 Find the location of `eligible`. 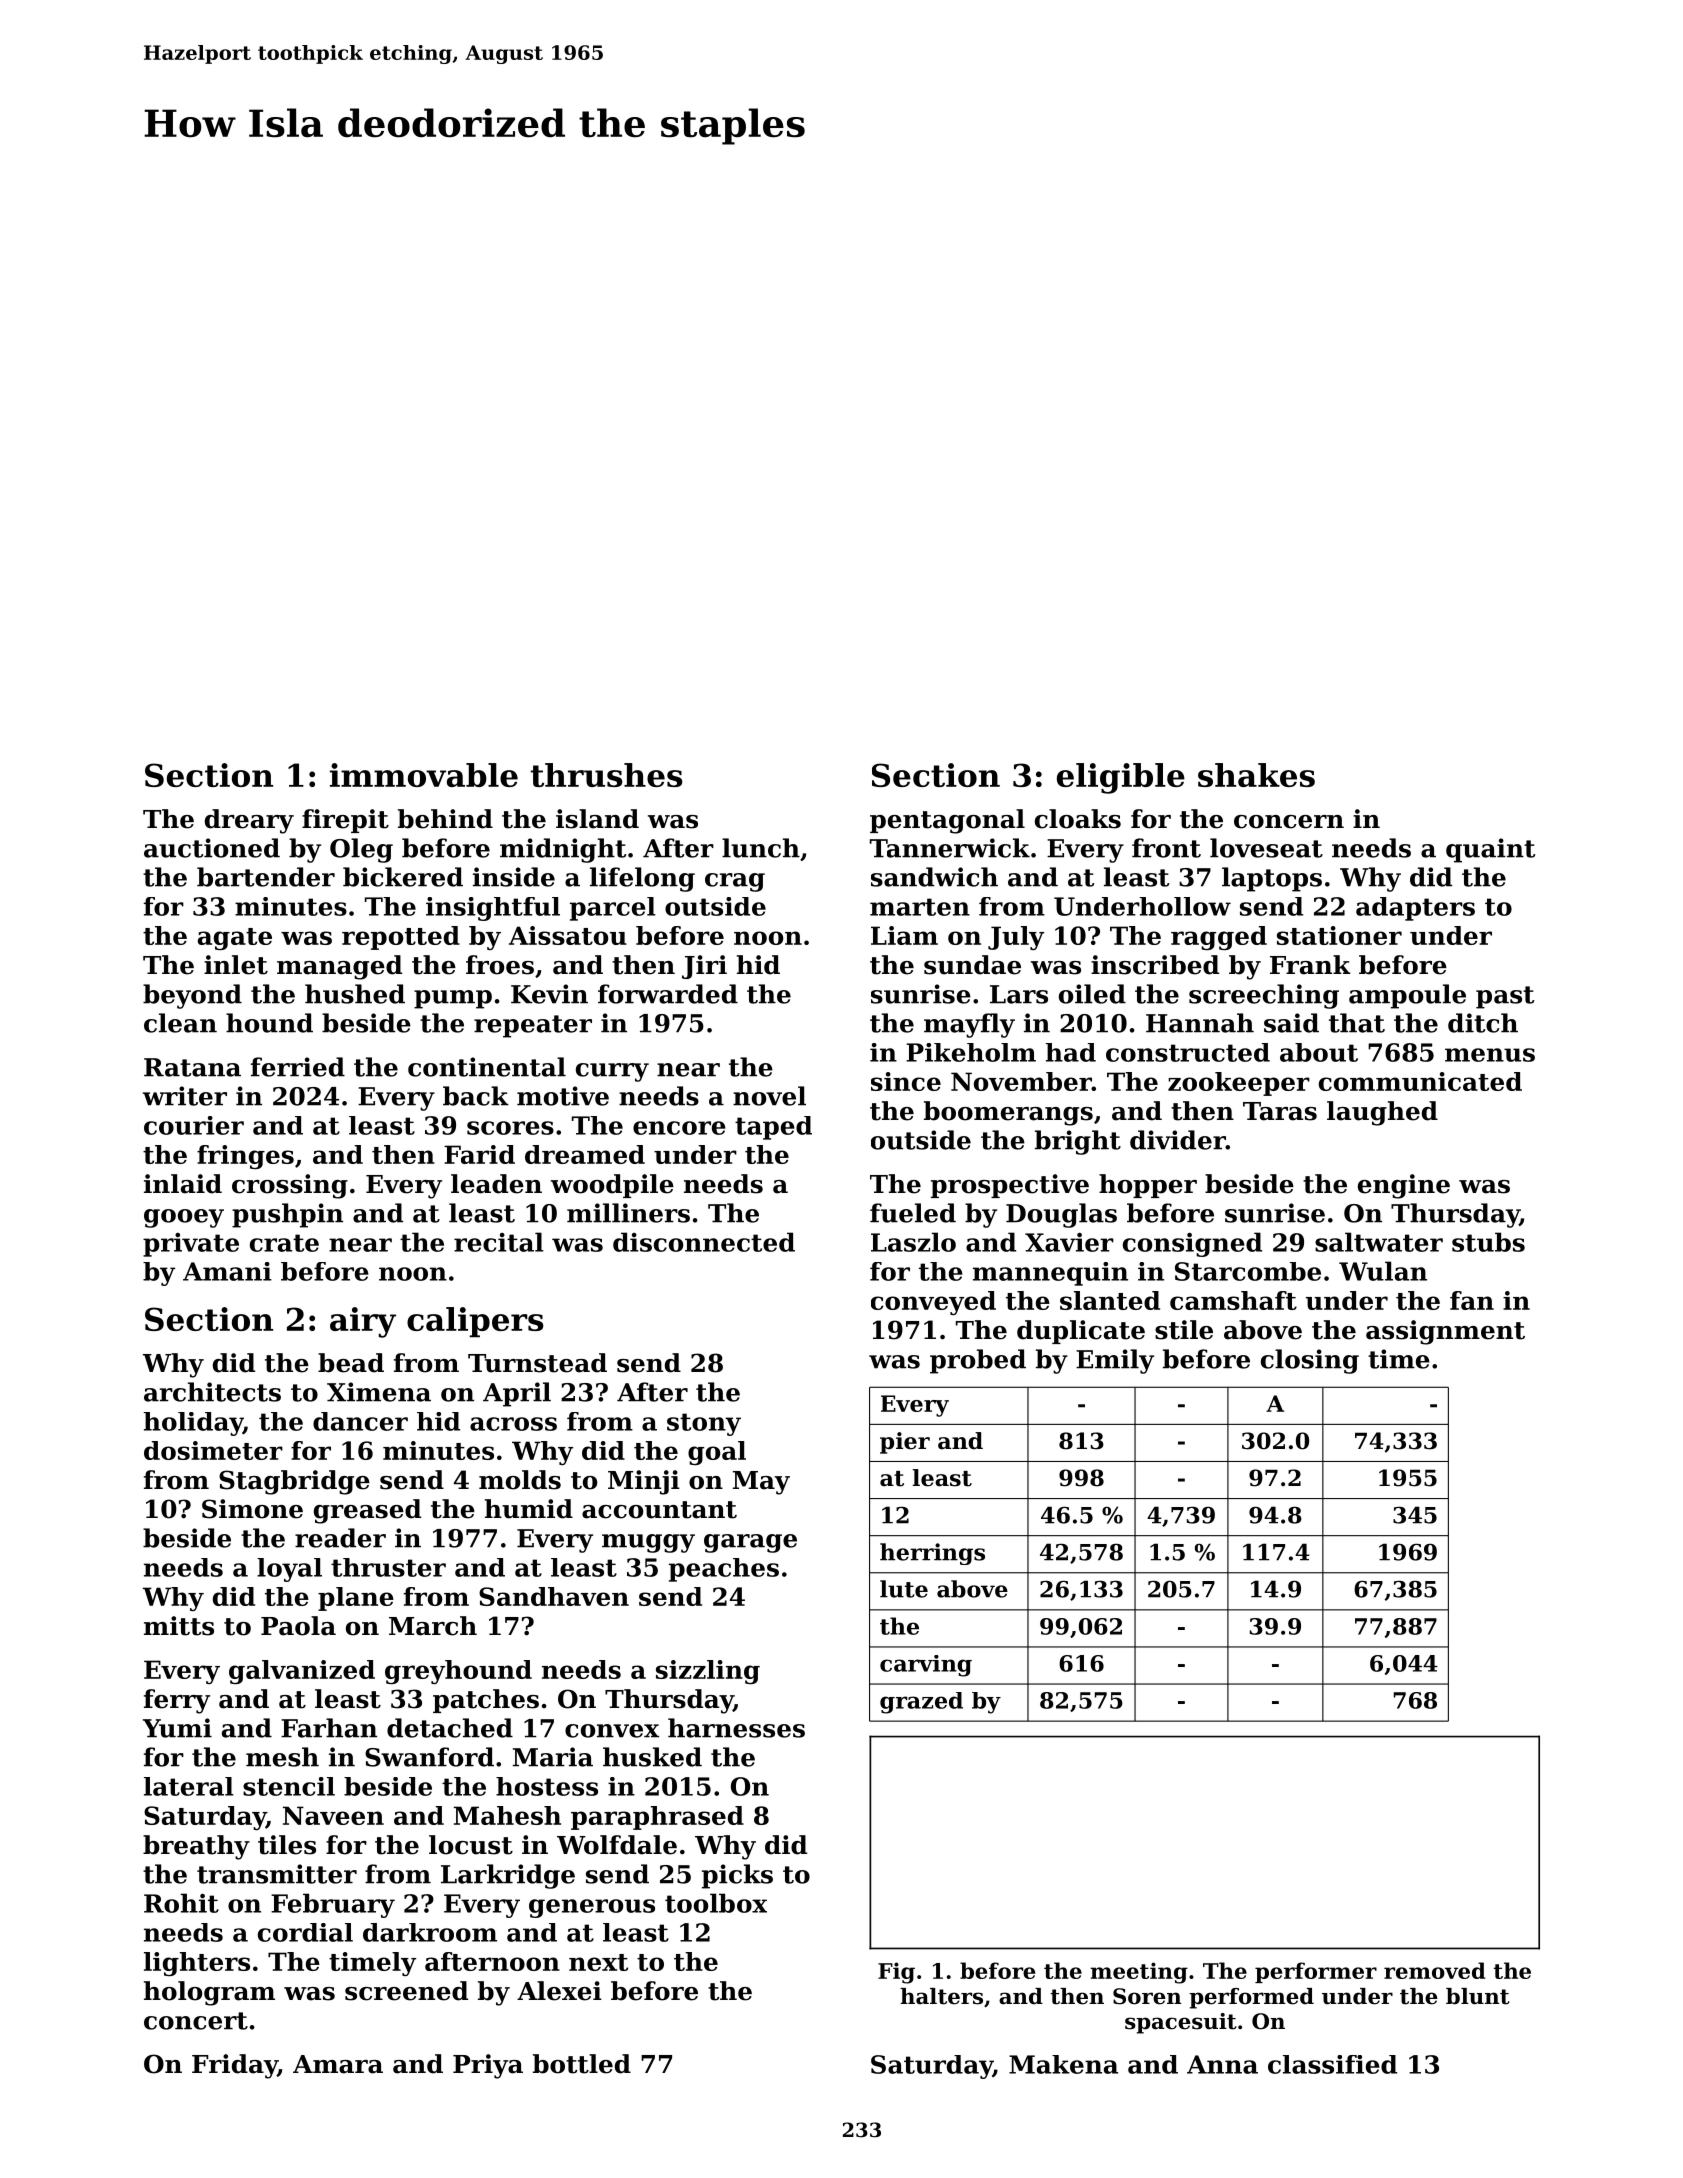

eligible is located at coordinates (1121, 778).
